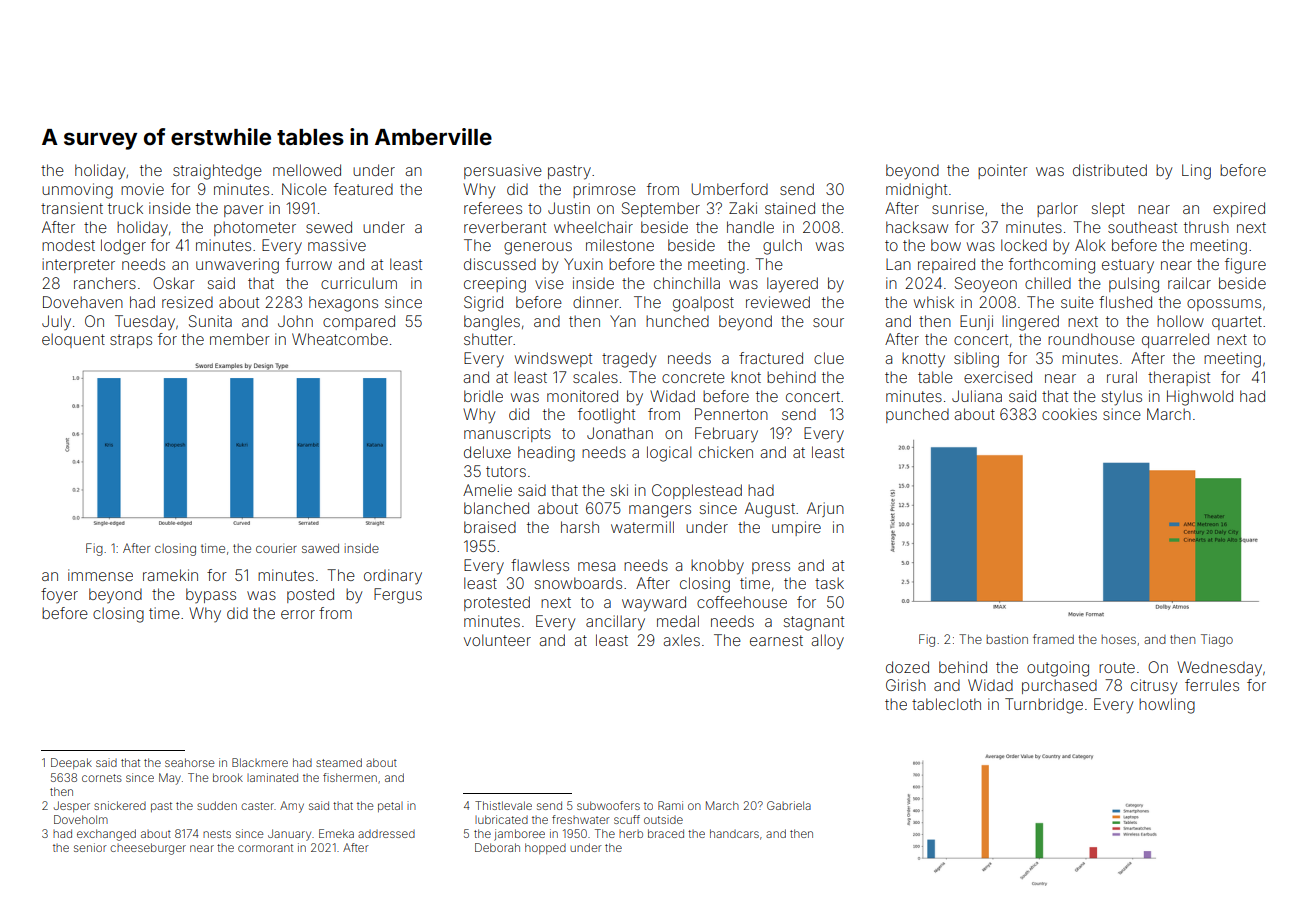 This image has height=924, width=1308. I want to click on persuasive, so click(503, 171).
